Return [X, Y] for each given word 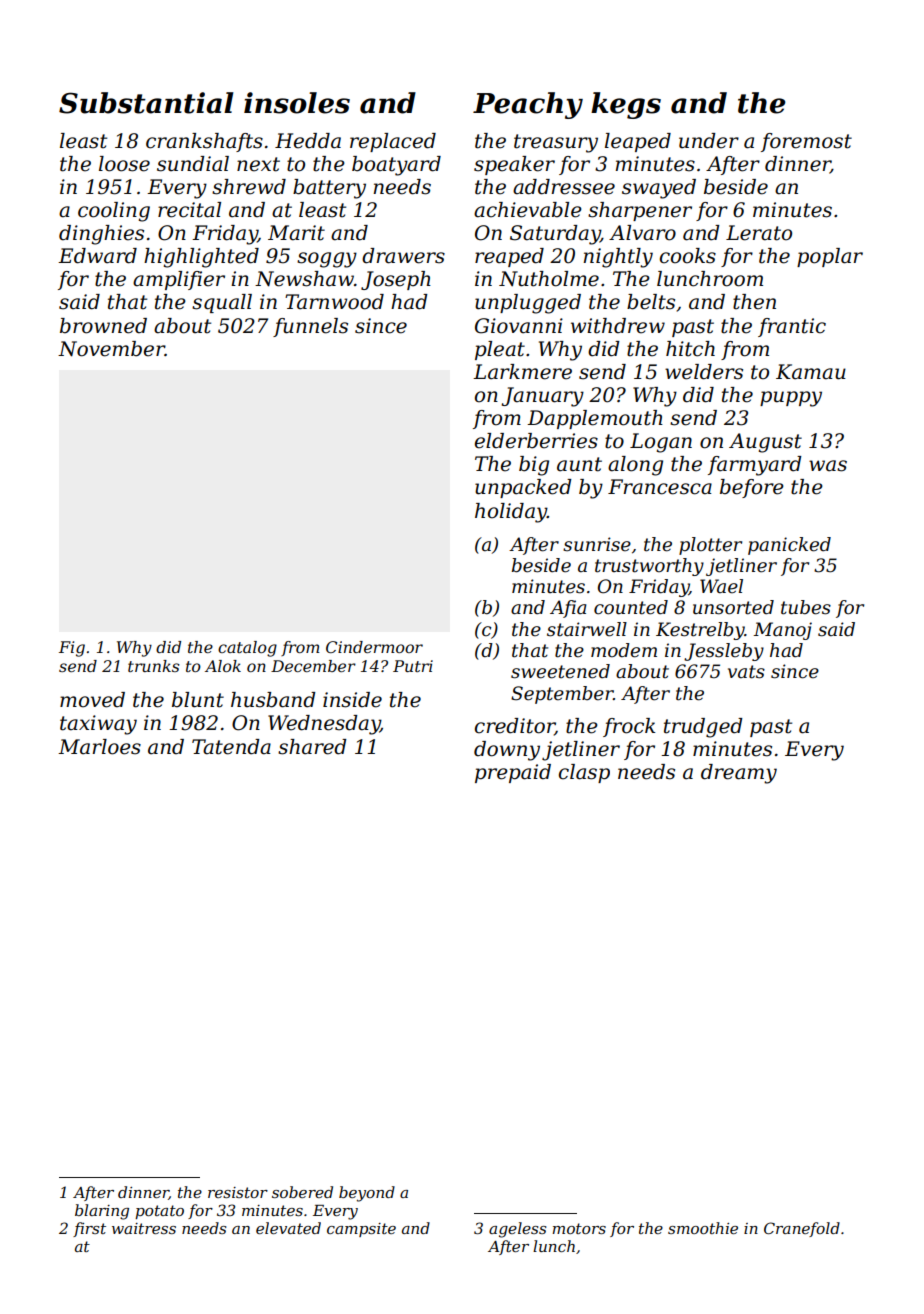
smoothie [703, 1228]
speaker [514, 165]
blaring [102, 1212]
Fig [72, 649]
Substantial [146, 103]
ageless [517, 1230]
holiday [511, 513]
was [828, 466]
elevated [288, 1228]
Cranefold [802, 1229]
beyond [367, 1194]
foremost [806, 142]
